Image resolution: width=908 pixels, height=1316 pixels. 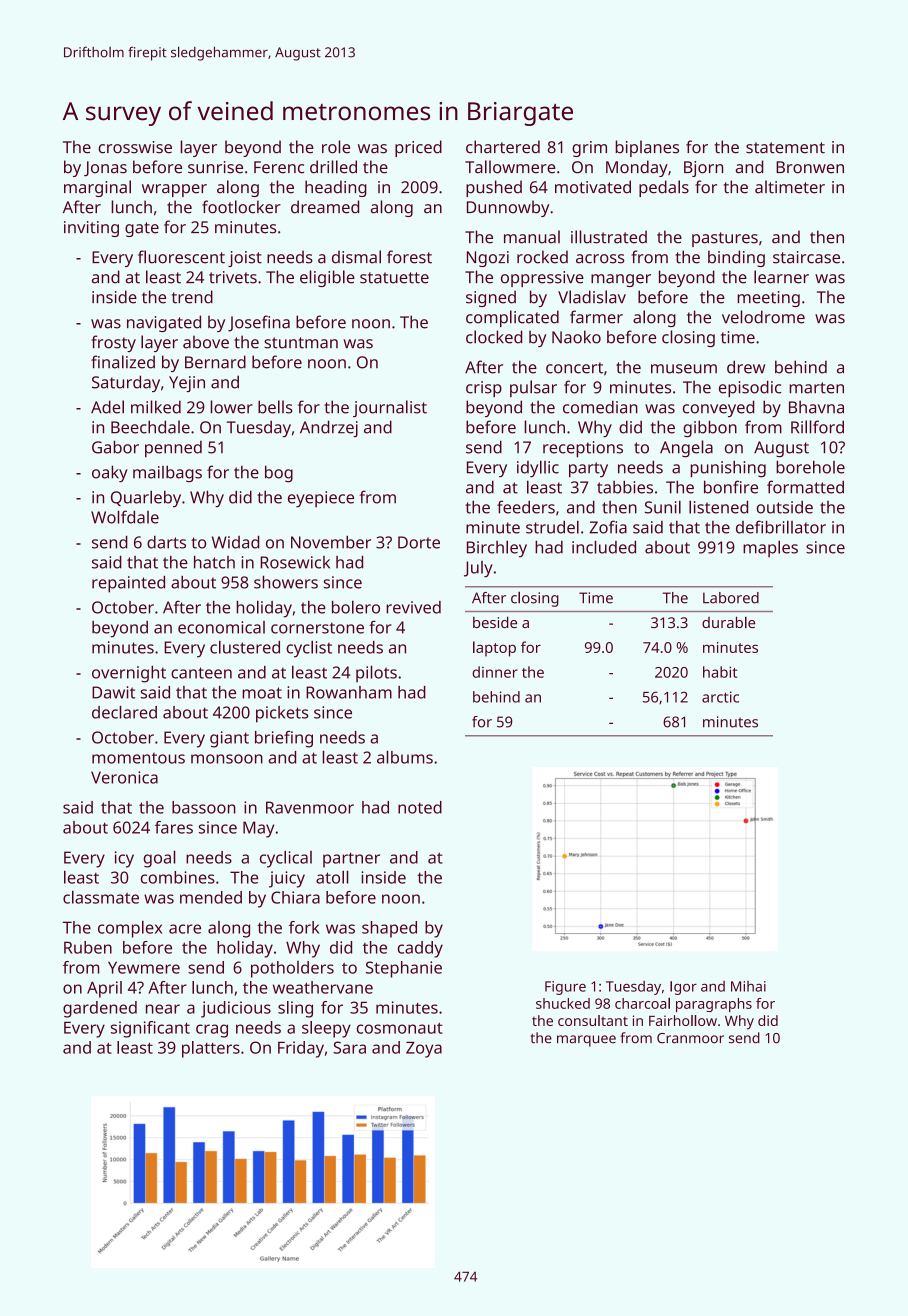 I want to click on arctic, so click(x=720, y=697).
